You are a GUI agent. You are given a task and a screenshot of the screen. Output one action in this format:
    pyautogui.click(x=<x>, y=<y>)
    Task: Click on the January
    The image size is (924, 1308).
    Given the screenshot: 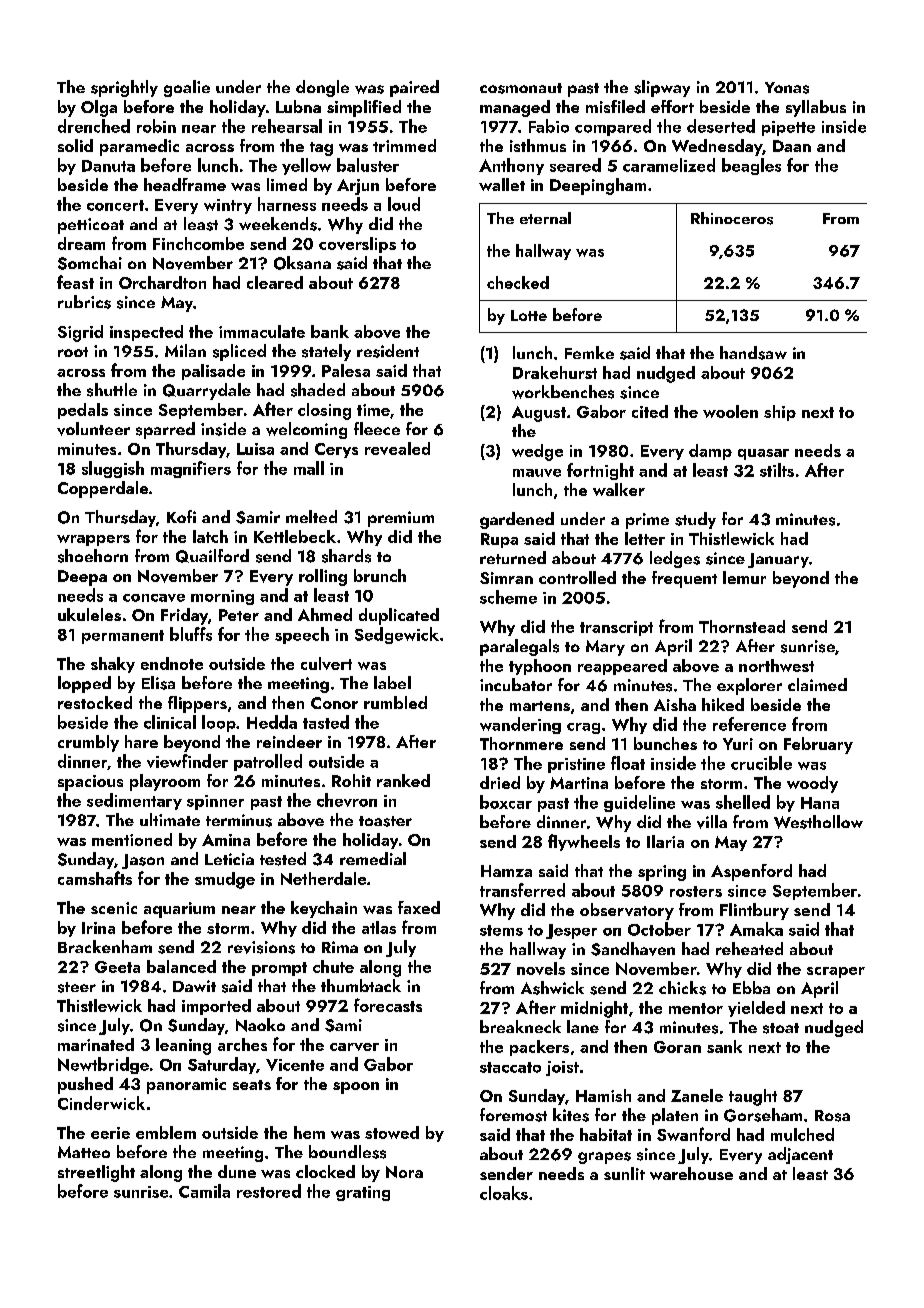 What is the action you would take?
    pyautogui.click(x=778, y=560)
